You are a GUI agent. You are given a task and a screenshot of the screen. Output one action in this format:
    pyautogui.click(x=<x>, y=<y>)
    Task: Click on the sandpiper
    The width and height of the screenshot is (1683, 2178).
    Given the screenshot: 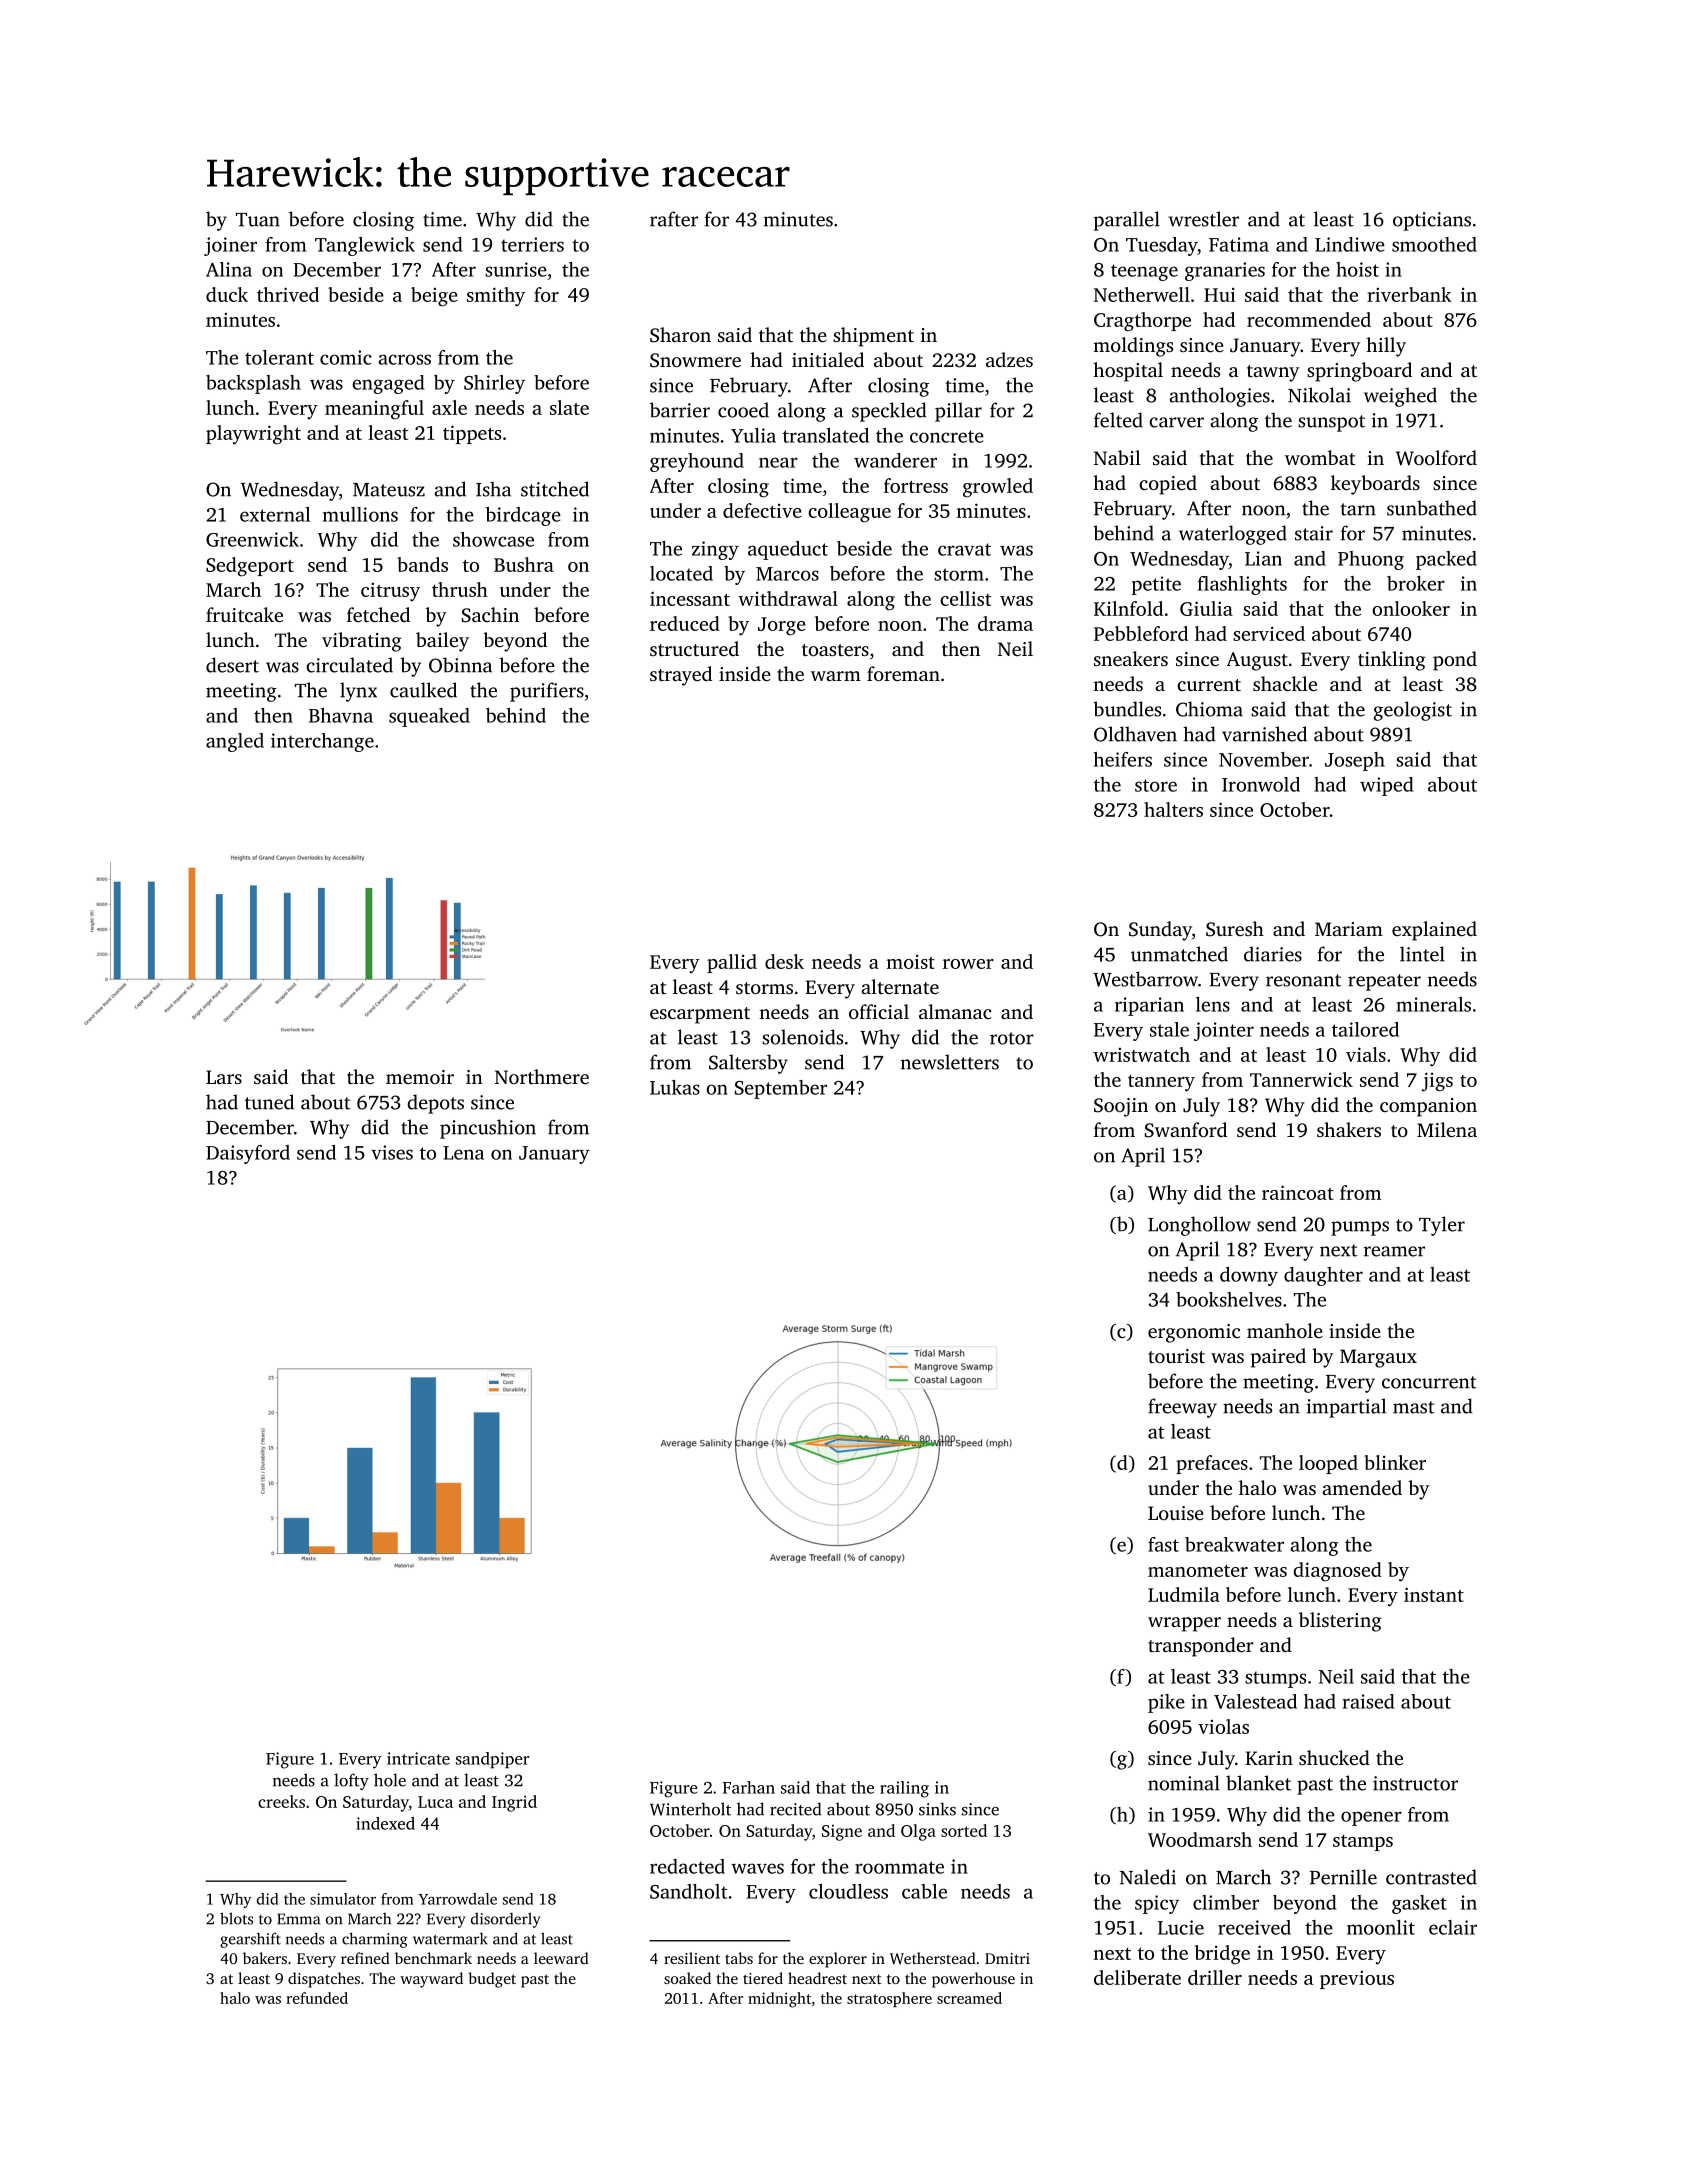 What is the action you would take?
    pyautogui.click(x=493, y=1760)
